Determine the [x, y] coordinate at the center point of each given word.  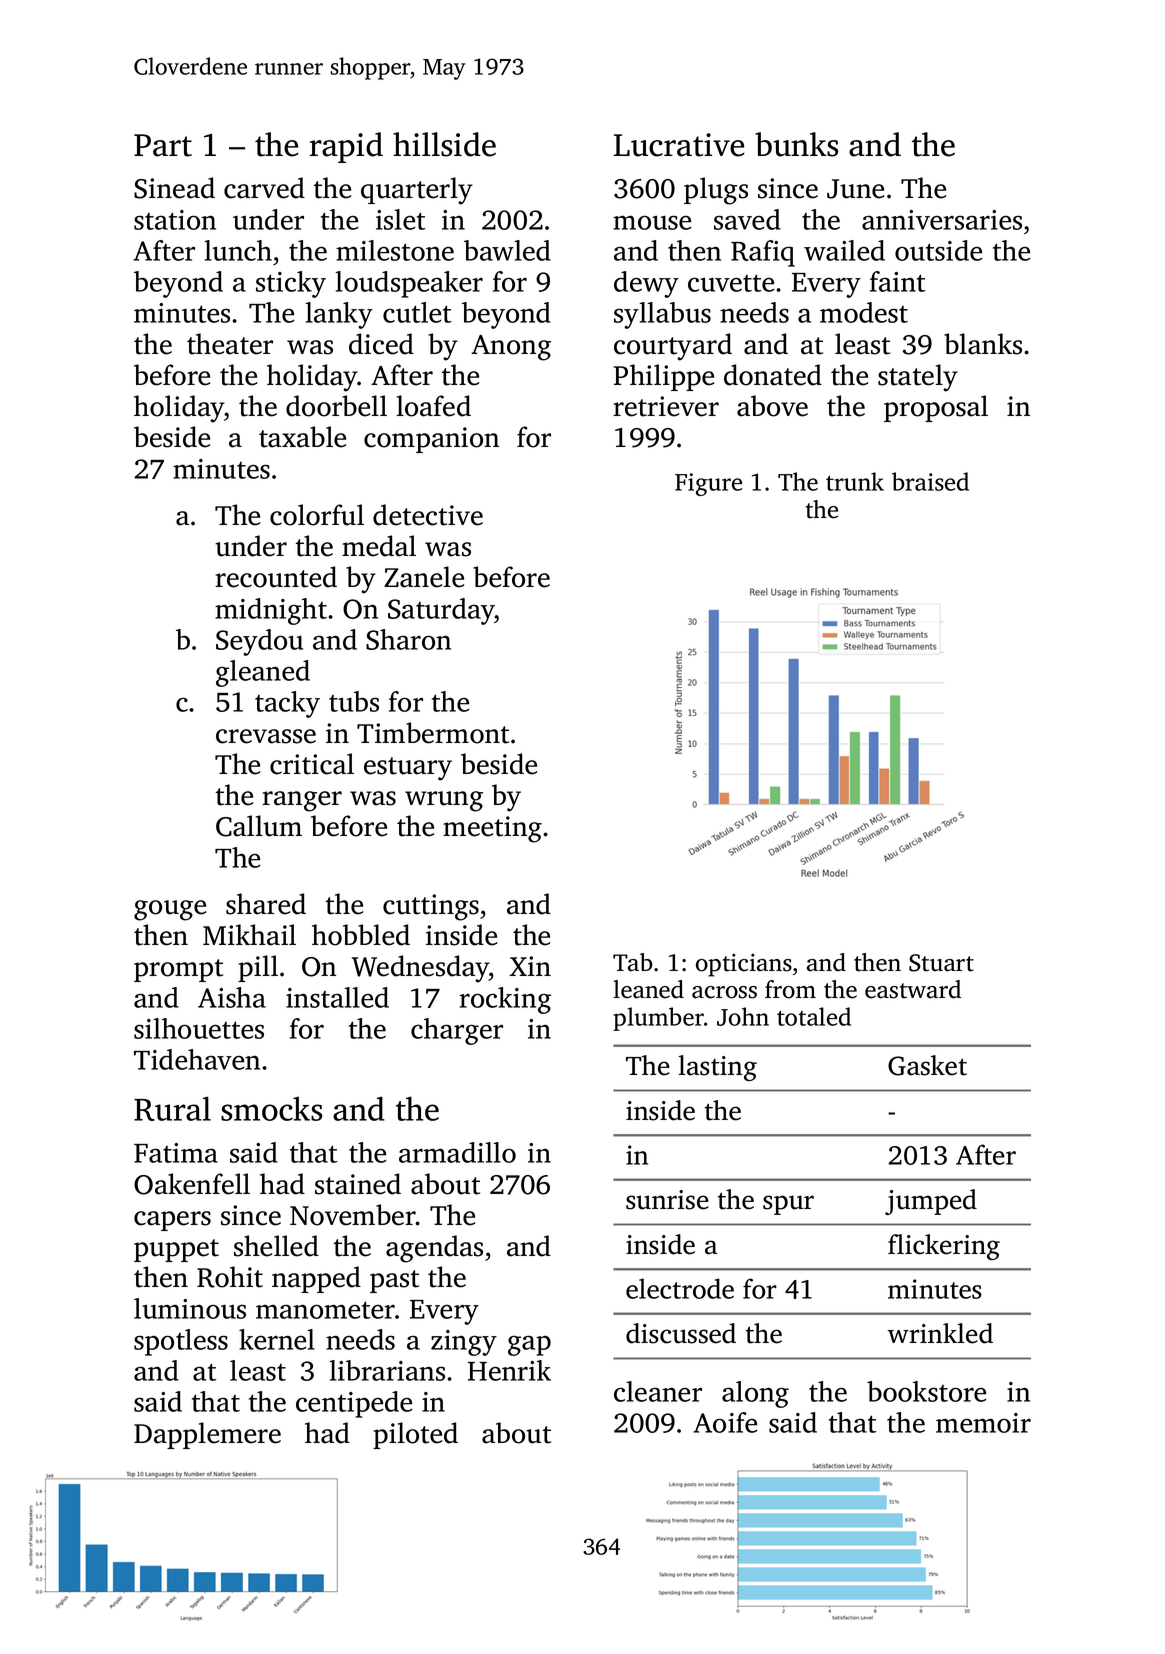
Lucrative [679, 145]
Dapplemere [207, 1435]
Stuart [941, 963]
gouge [170, 910]
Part [163, 145]
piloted [415, 1435]
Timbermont [433, 733]
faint [898, 281]
